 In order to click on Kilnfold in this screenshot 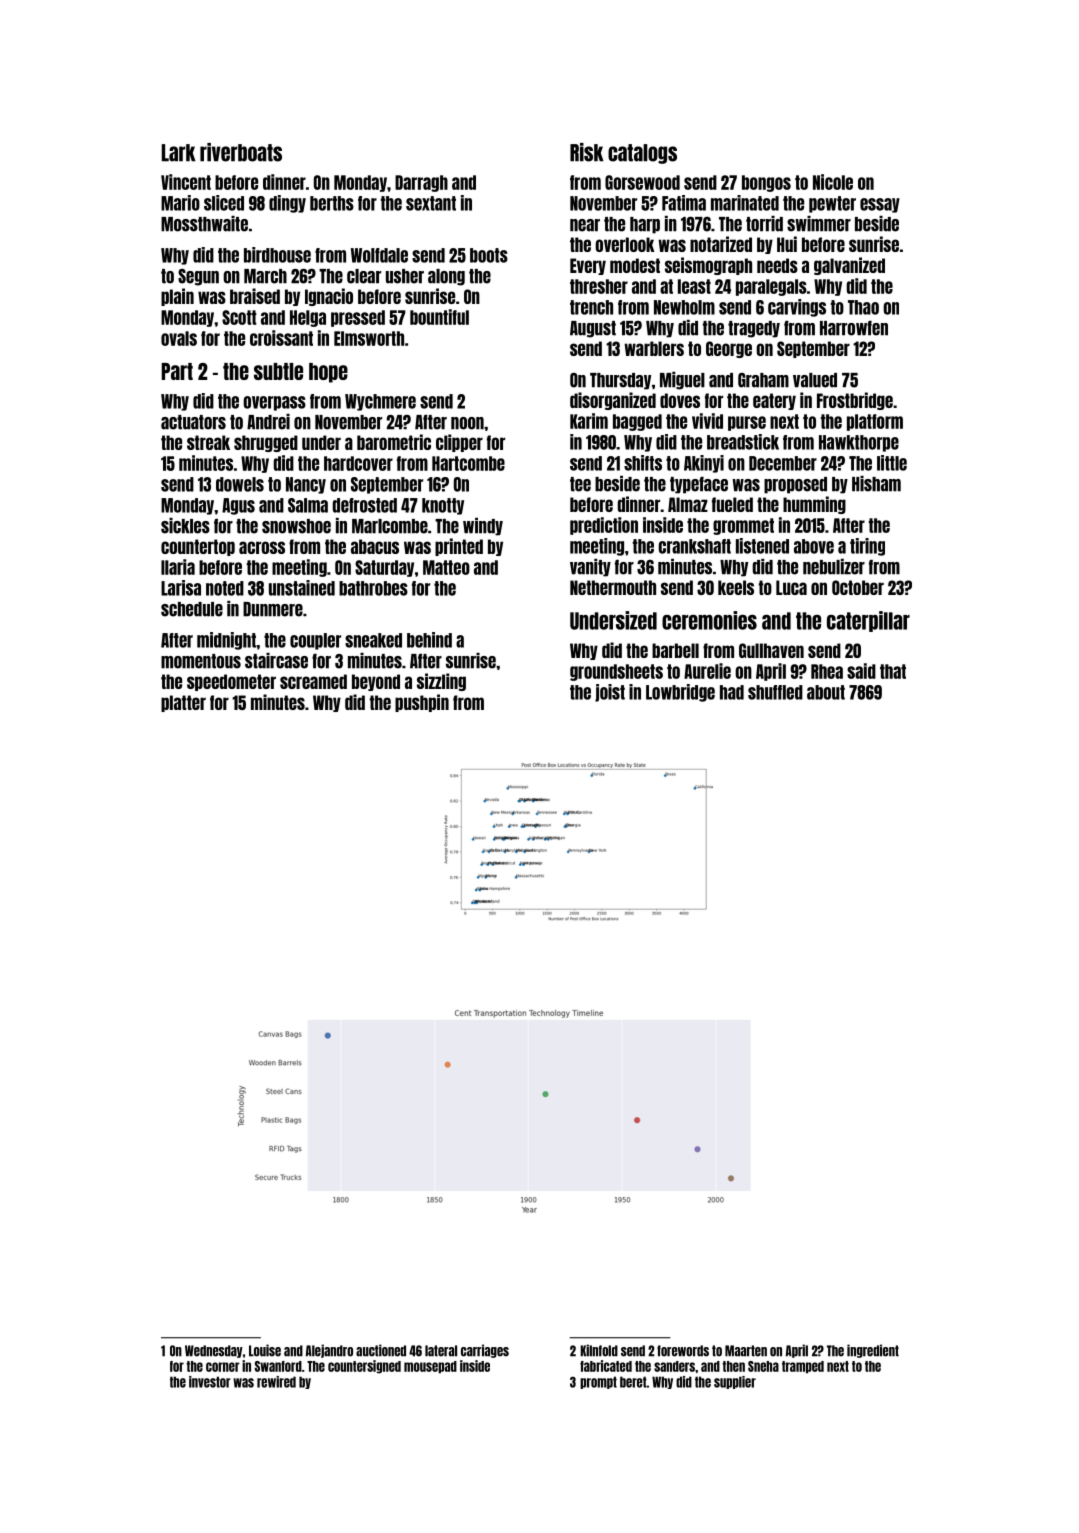, I will do `click(599, 1350)`.
